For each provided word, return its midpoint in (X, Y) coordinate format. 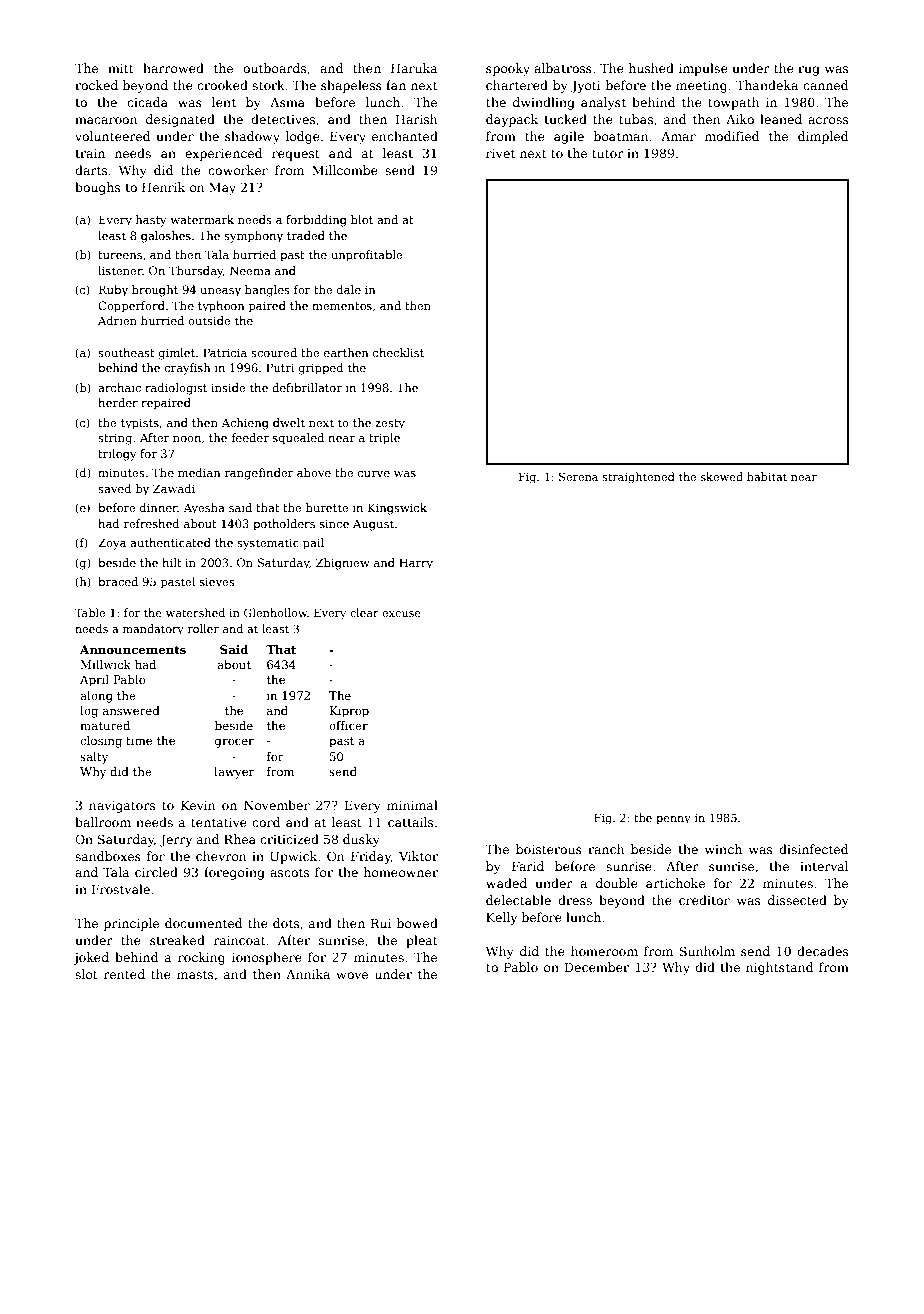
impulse (703, 69)
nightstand (779, 968)
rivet (500, 153)
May (222, 189)
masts (195, 974)
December (597, 967)
